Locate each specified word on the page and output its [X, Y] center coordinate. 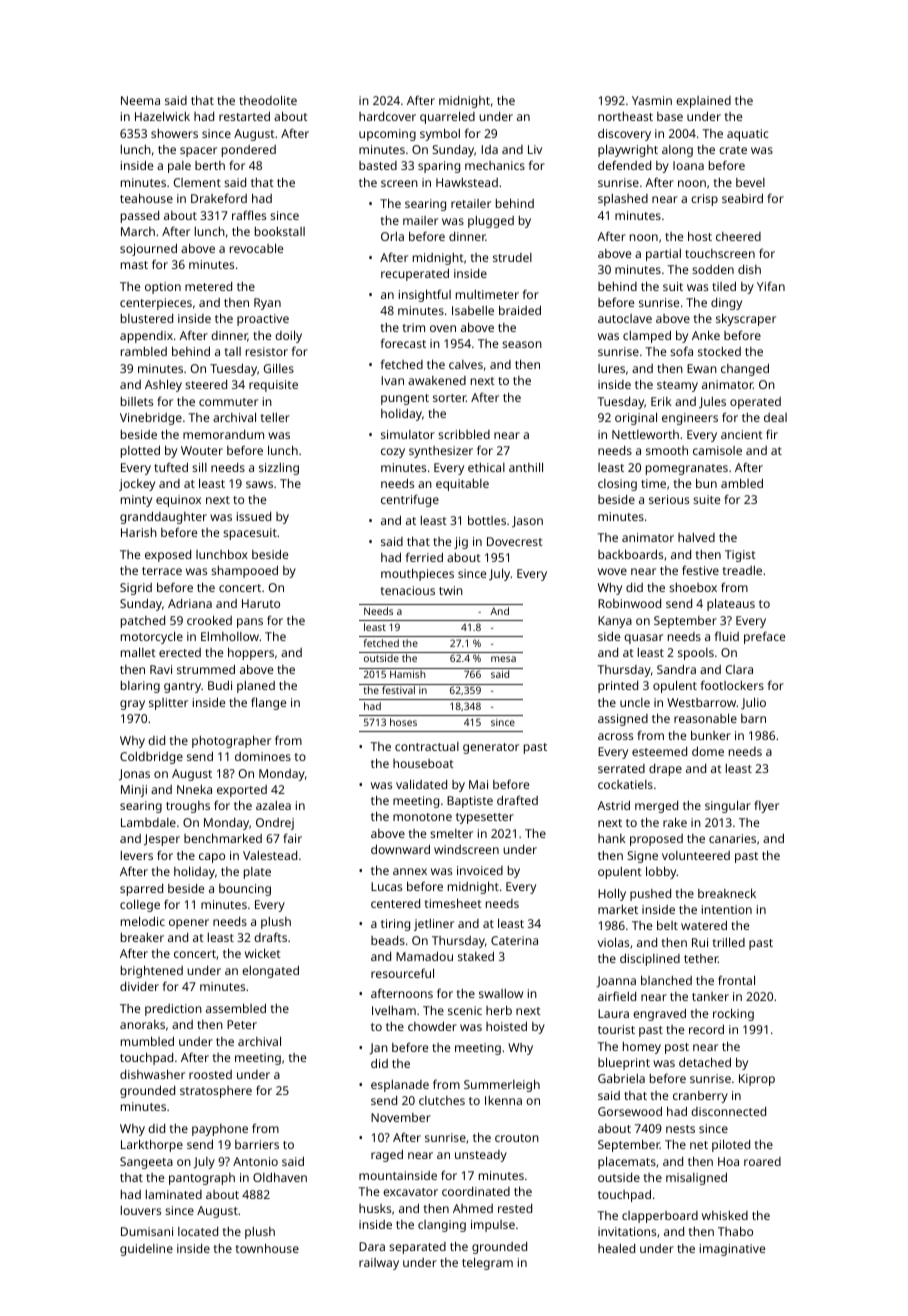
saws [259, 484]
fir [772, 434]
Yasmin [652, 100]
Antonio [255, 1161]
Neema [140, 100]
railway [379, 1264]
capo [212, 858]
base [670, 116]
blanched [666, 980]
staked [476, 956]
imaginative [732, 1250]
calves [466, 364]
